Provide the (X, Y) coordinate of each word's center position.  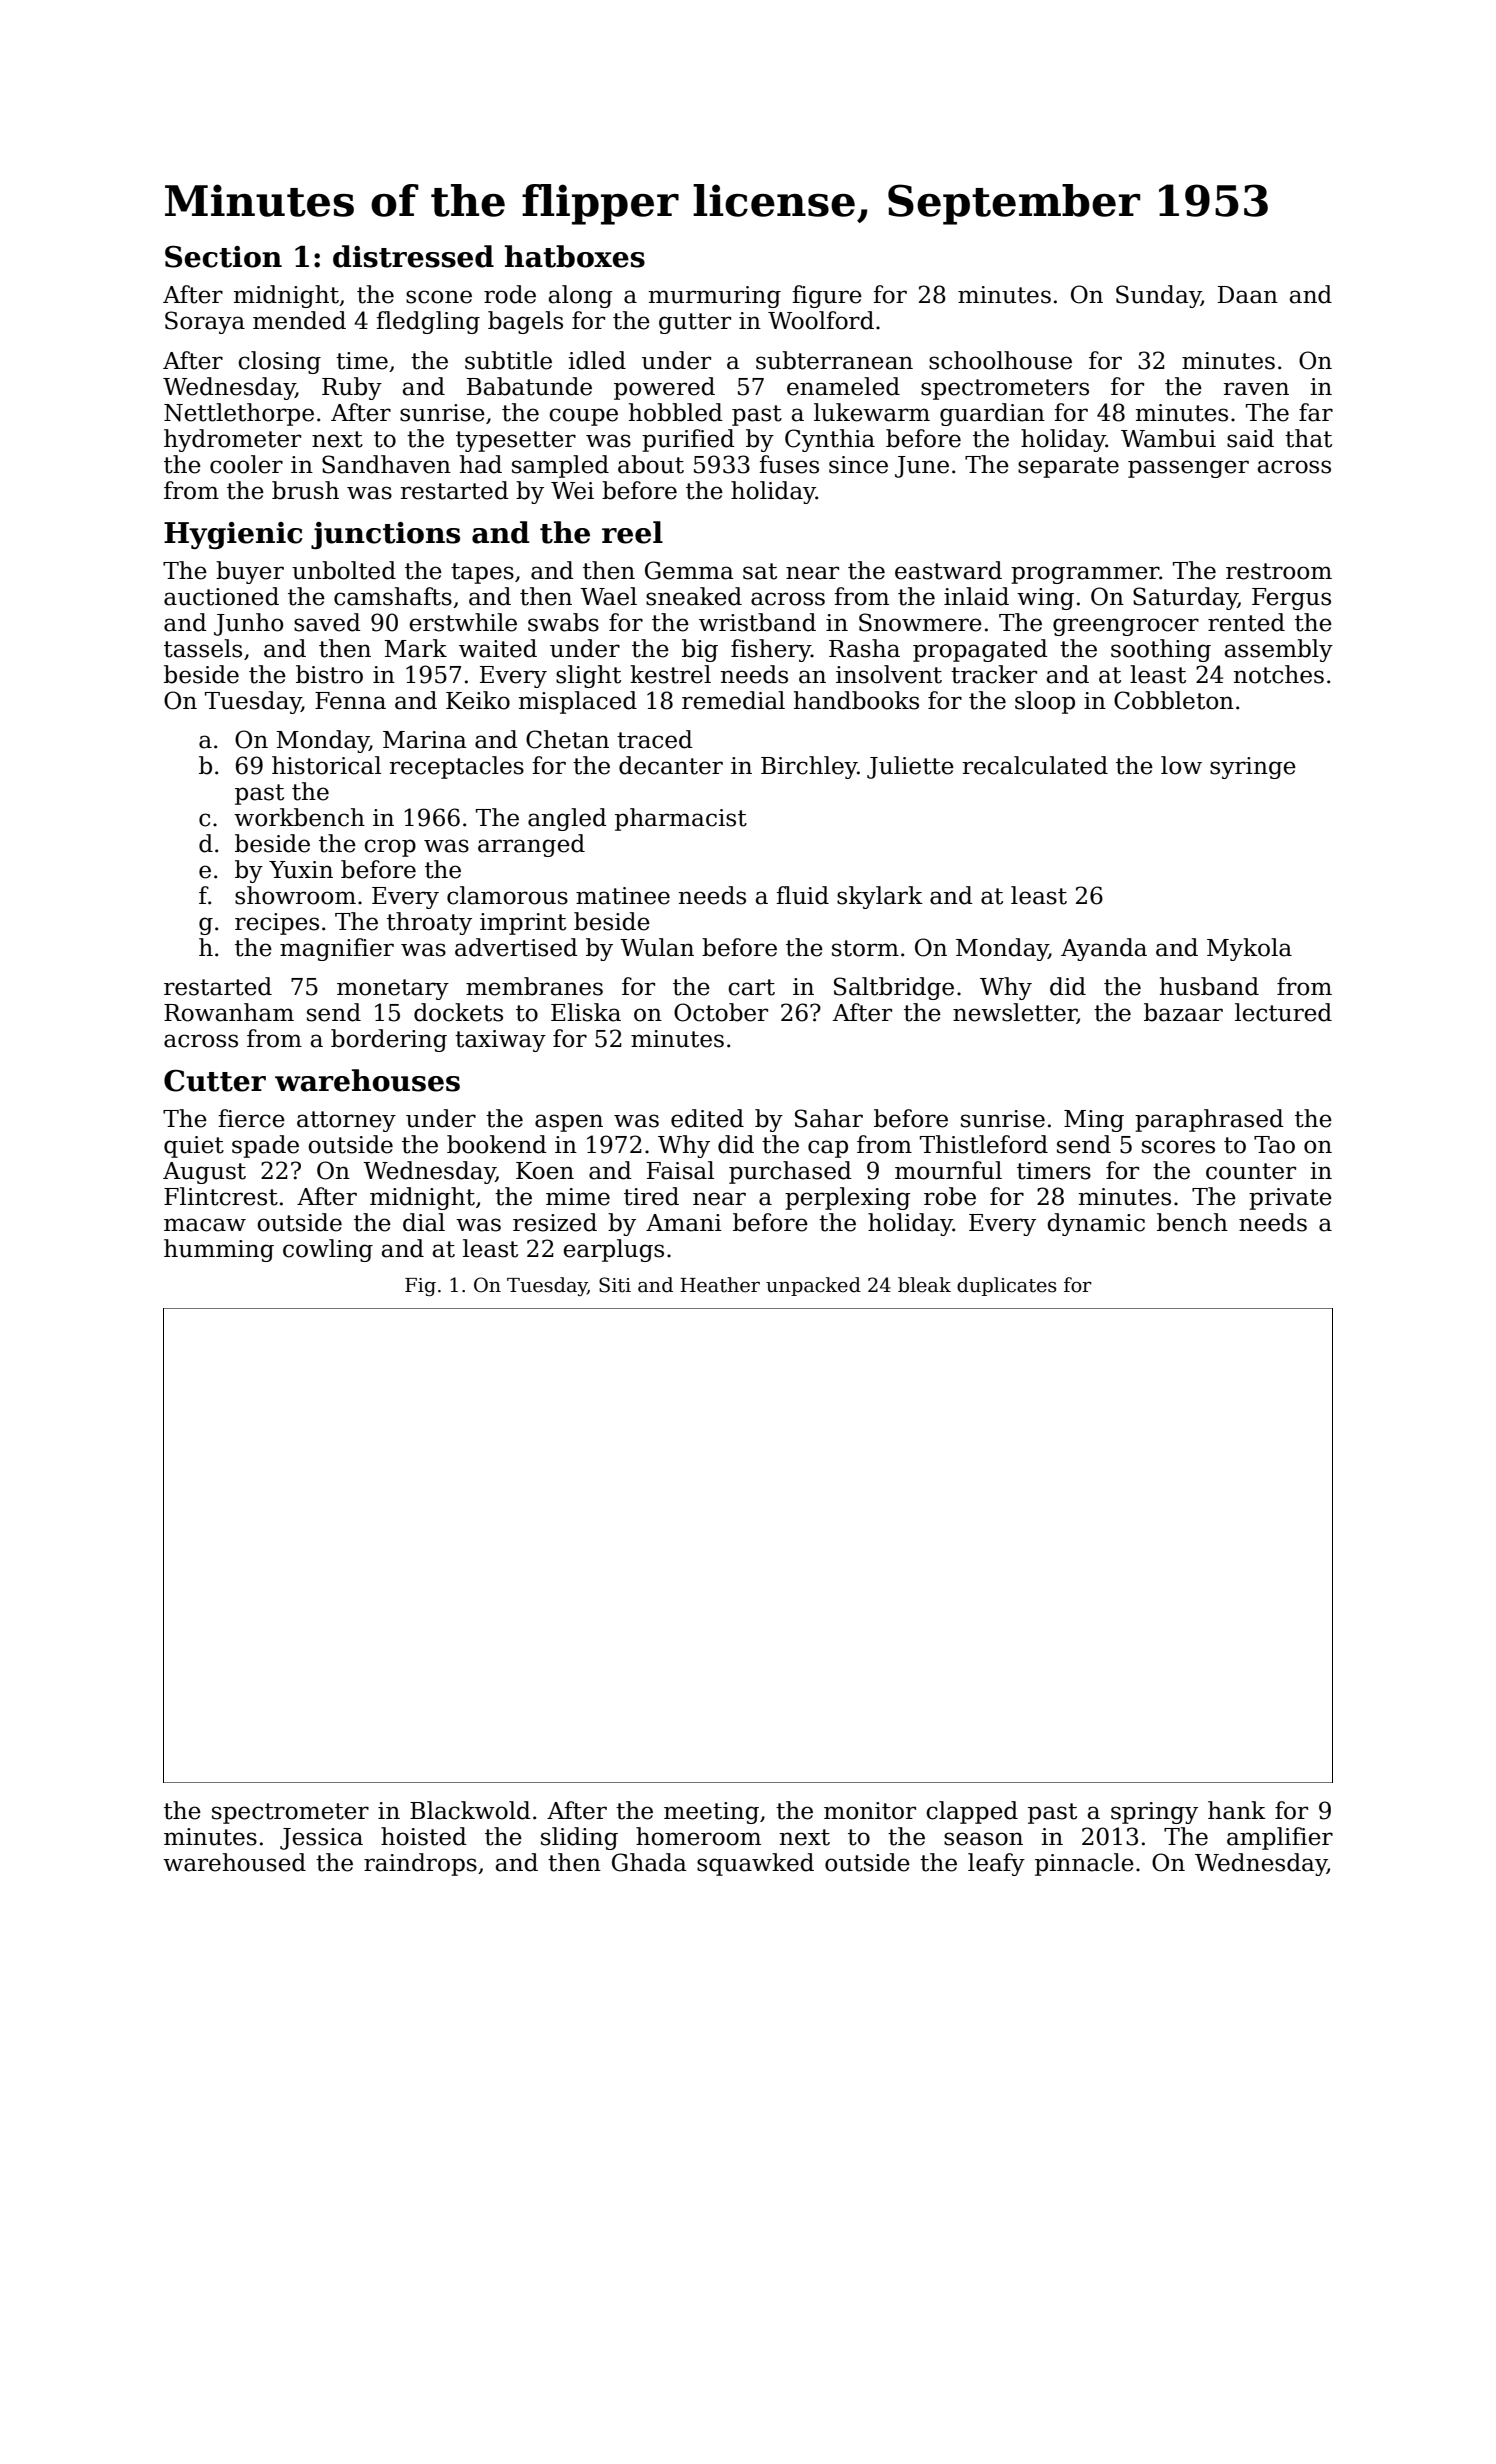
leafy (996, 1864)
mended (299, 320)
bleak (924, 1285)
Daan (1248, 295)
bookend (497, 1144)
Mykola (1249, 949)
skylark (880, 897)
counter (1251, 1171)
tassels (203, 648)
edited (707, 1118)
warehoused (234, 1862)
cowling (328, 1250)
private (1290, 1199)
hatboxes (575, 256)
